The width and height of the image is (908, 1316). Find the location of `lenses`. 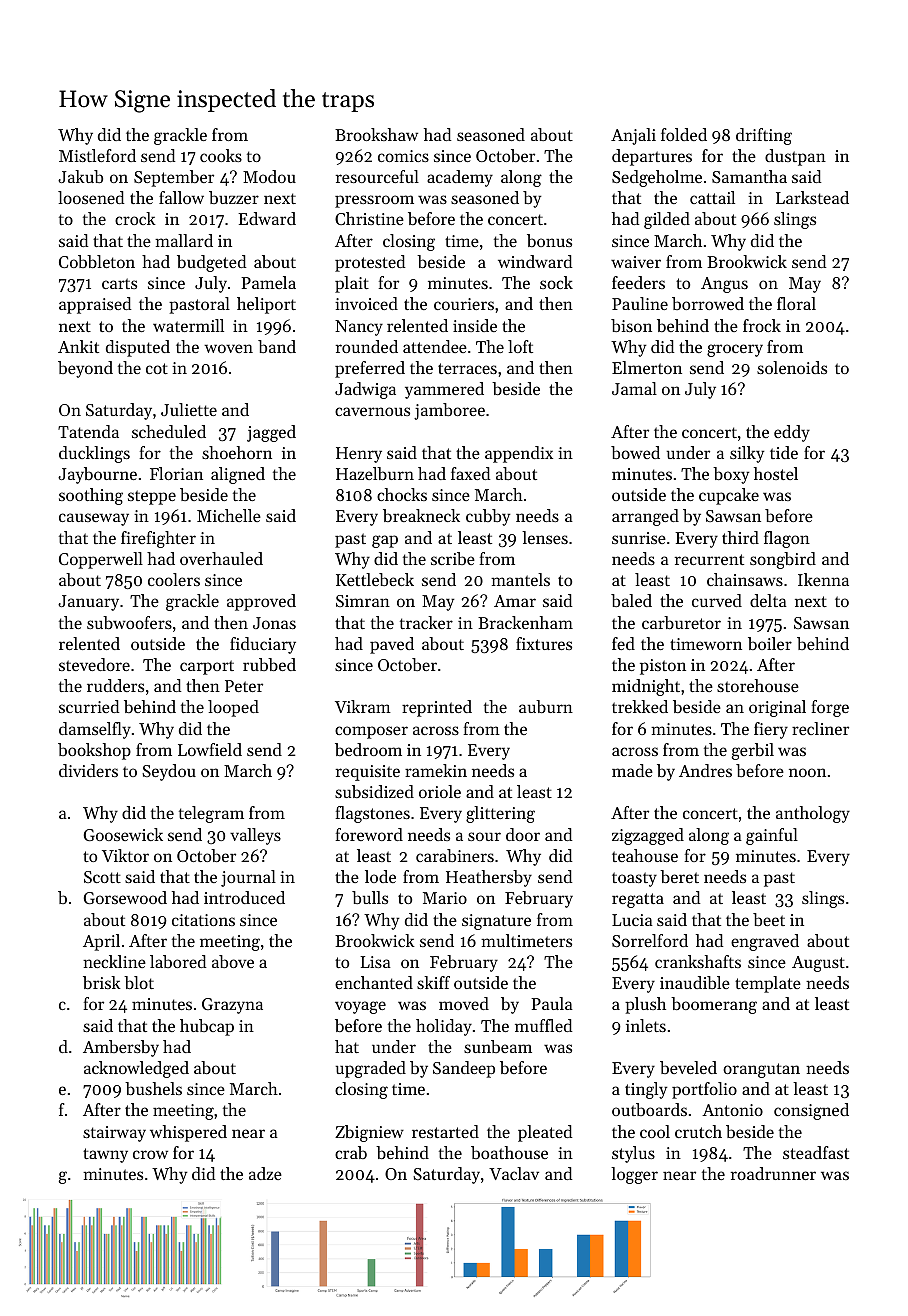

lenses is located at coordinates (545, 537).
